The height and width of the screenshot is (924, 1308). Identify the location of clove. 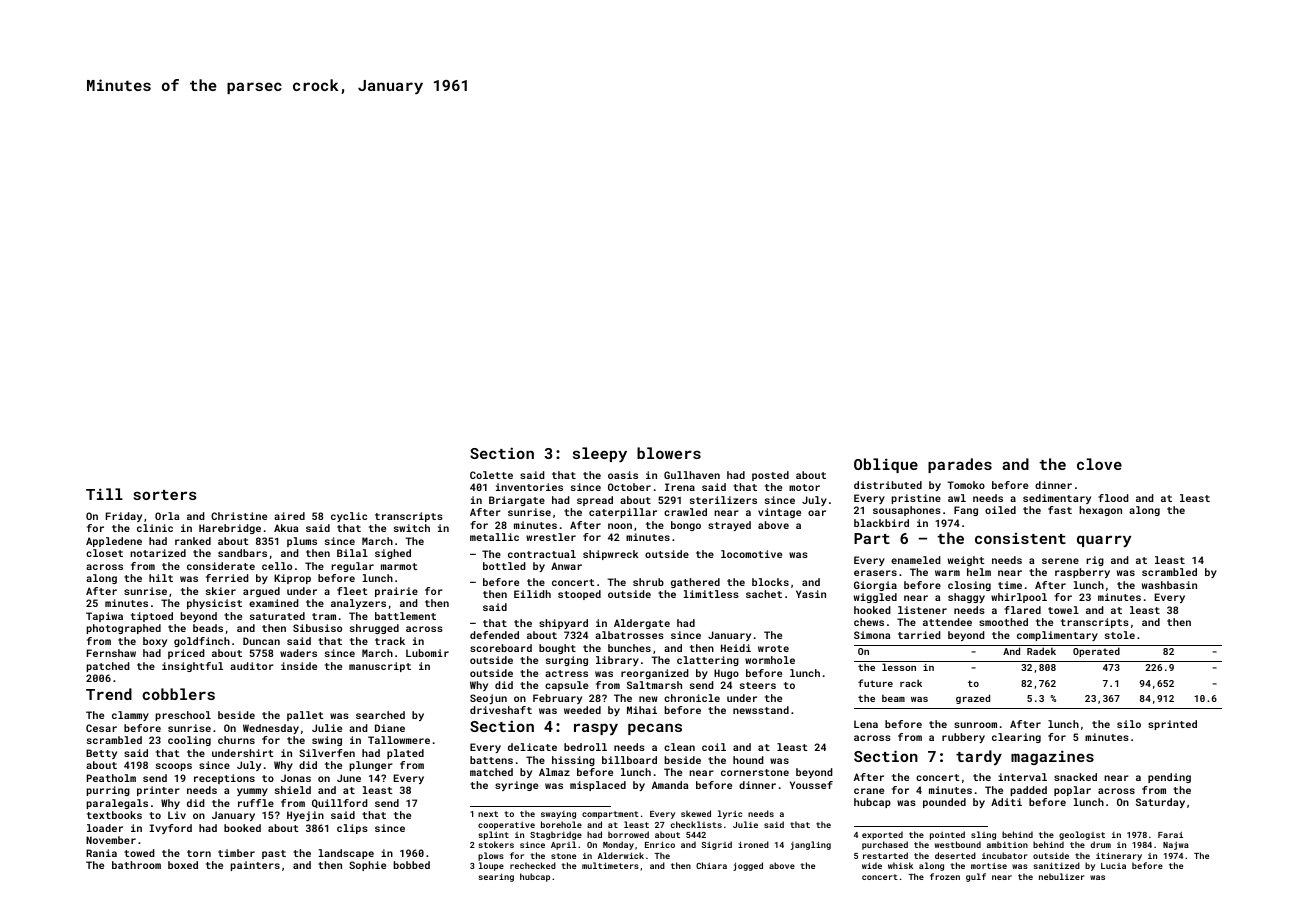
(1099, 464).
